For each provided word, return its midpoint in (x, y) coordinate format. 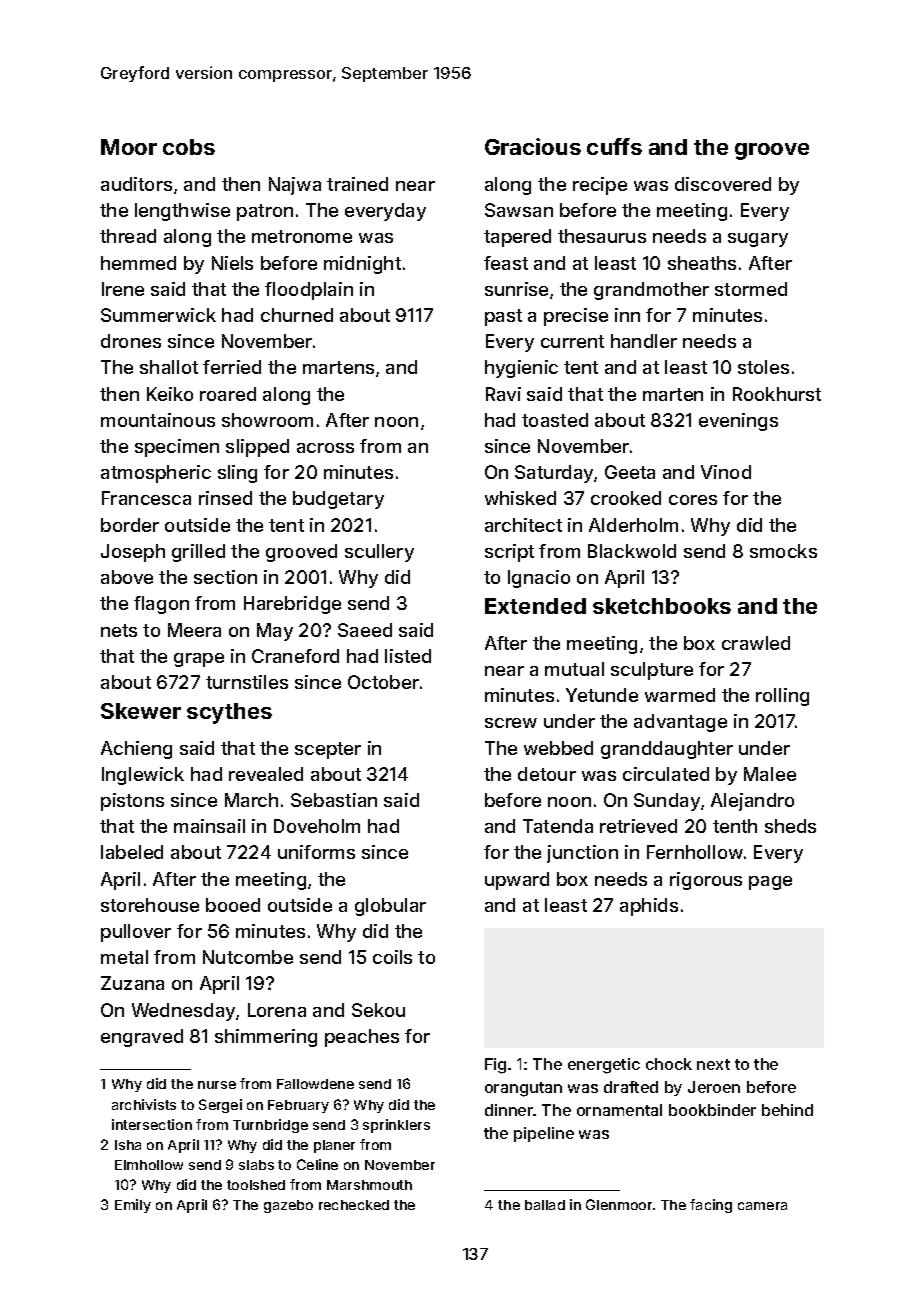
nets (119, 630)
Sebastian (334, 800)
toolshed (256, 1185)
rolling (782, 697)
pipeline (544, 1134)
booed (233, 905)
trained (357, 184)
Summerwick (158, 315)
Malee (770, 774)
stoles (763, 367)
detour (547, 774)
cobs (189, 147)
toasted (555, 420)
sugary (758, 240)
